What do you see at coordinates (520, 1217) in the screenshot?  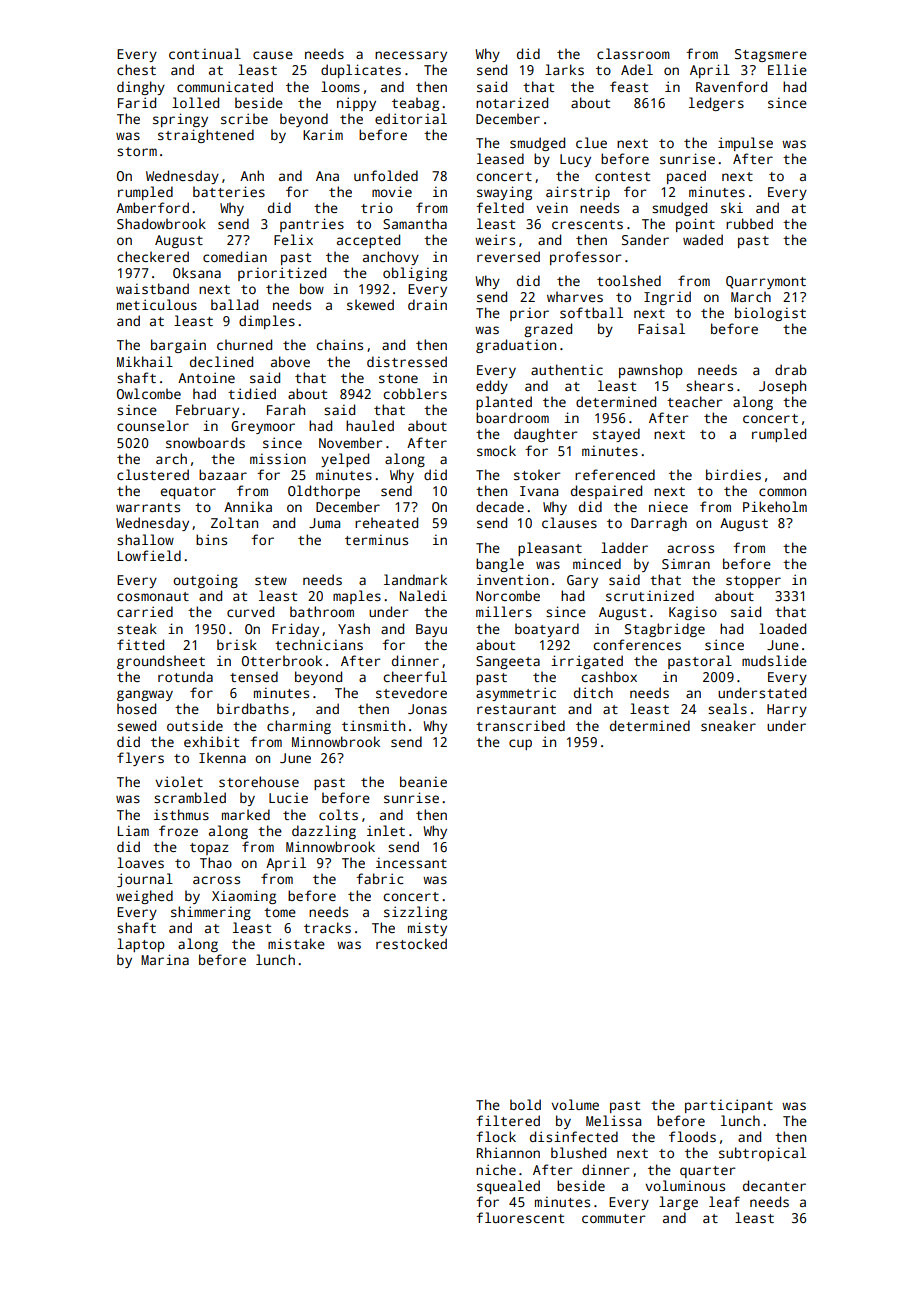 I see `fluorescent` at bounding box center [520, 1217].
